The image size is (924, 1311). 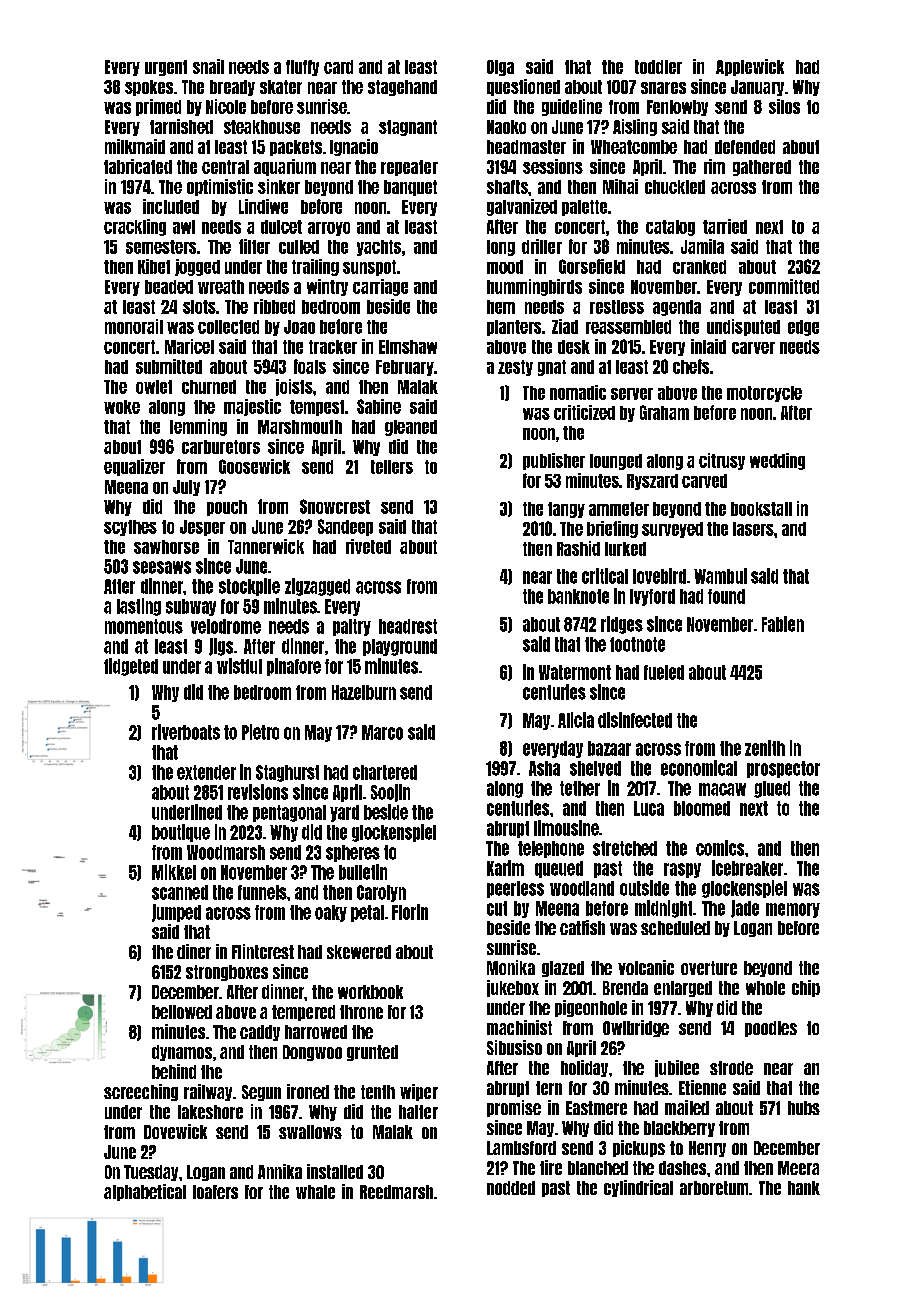 I want to click on Dovewick, so click(x=175, y=1131).
